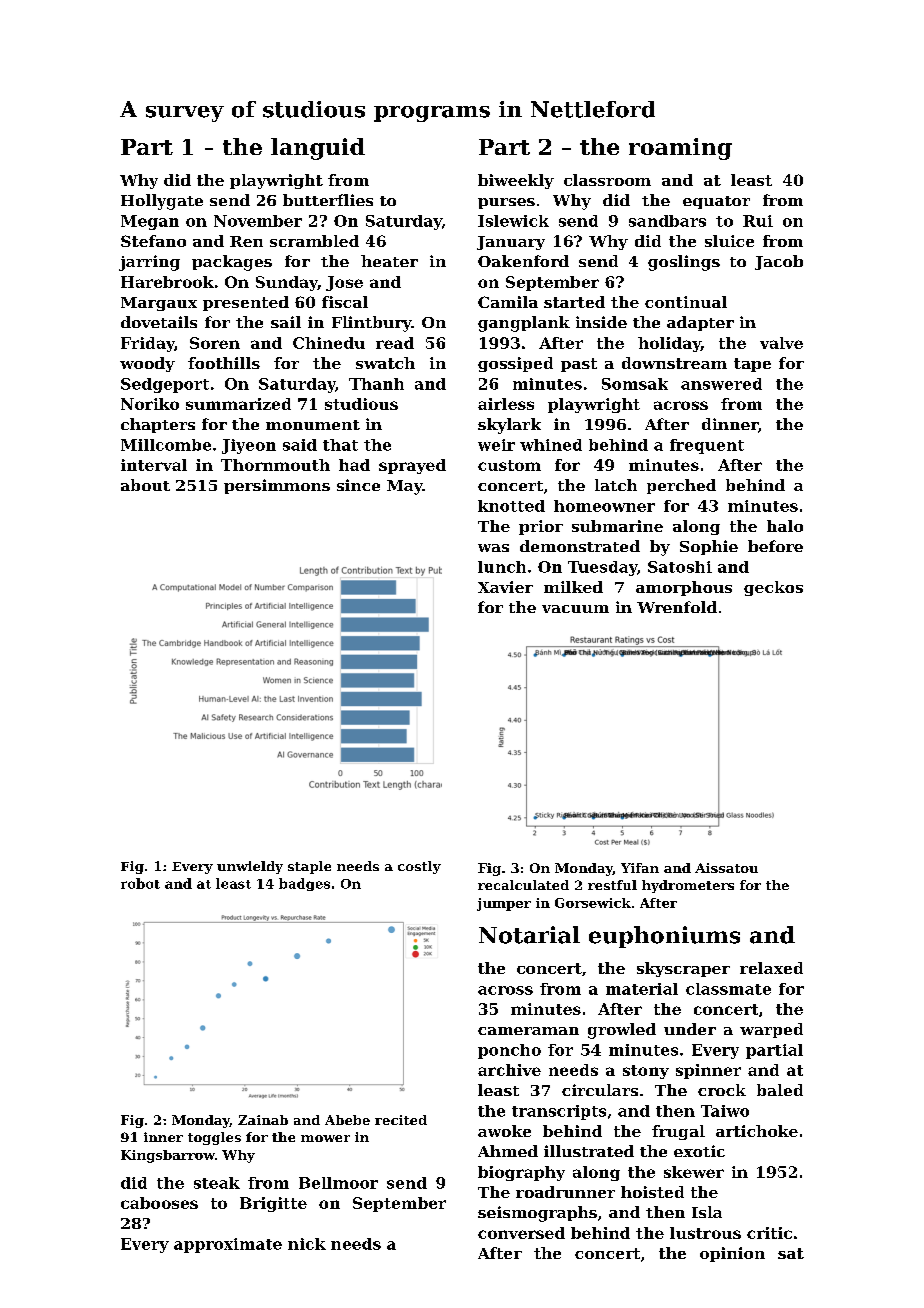 This screenshot has height=1308, width=924. I want to click on Hollygate, so click(162, 202).
